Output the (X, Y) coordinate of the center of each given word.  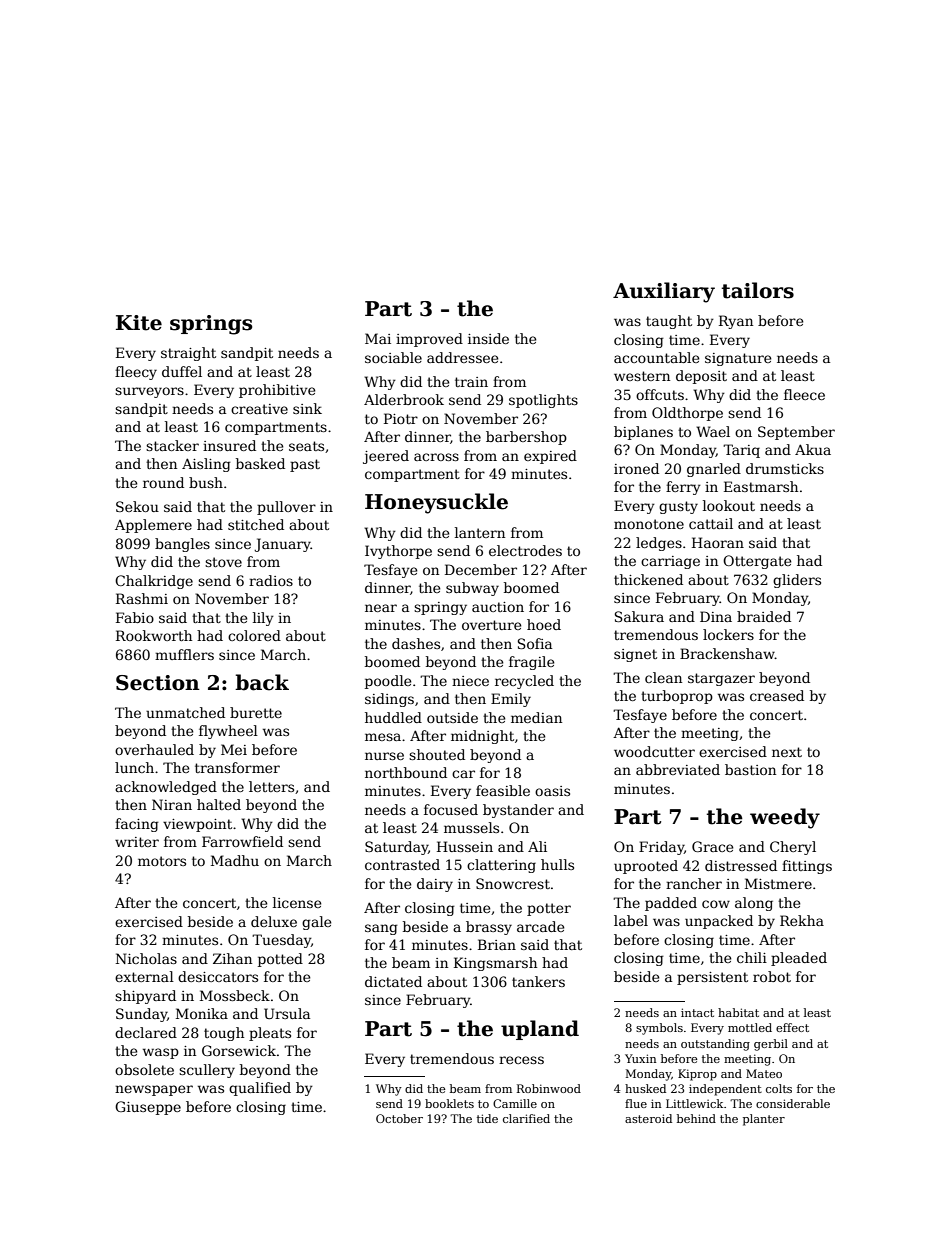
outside (452, 717)
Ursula (287, 1013)
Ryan (736, 322)
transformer (237, 767)
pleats (270, 1034)
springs (211, 325)
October (399, 1118)
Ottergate (757, 562)
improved (429, 340)
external (144, 976)
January (282, 545)
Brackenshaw (727, 653)
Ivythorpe (398, 552)
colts (779, 1088)
